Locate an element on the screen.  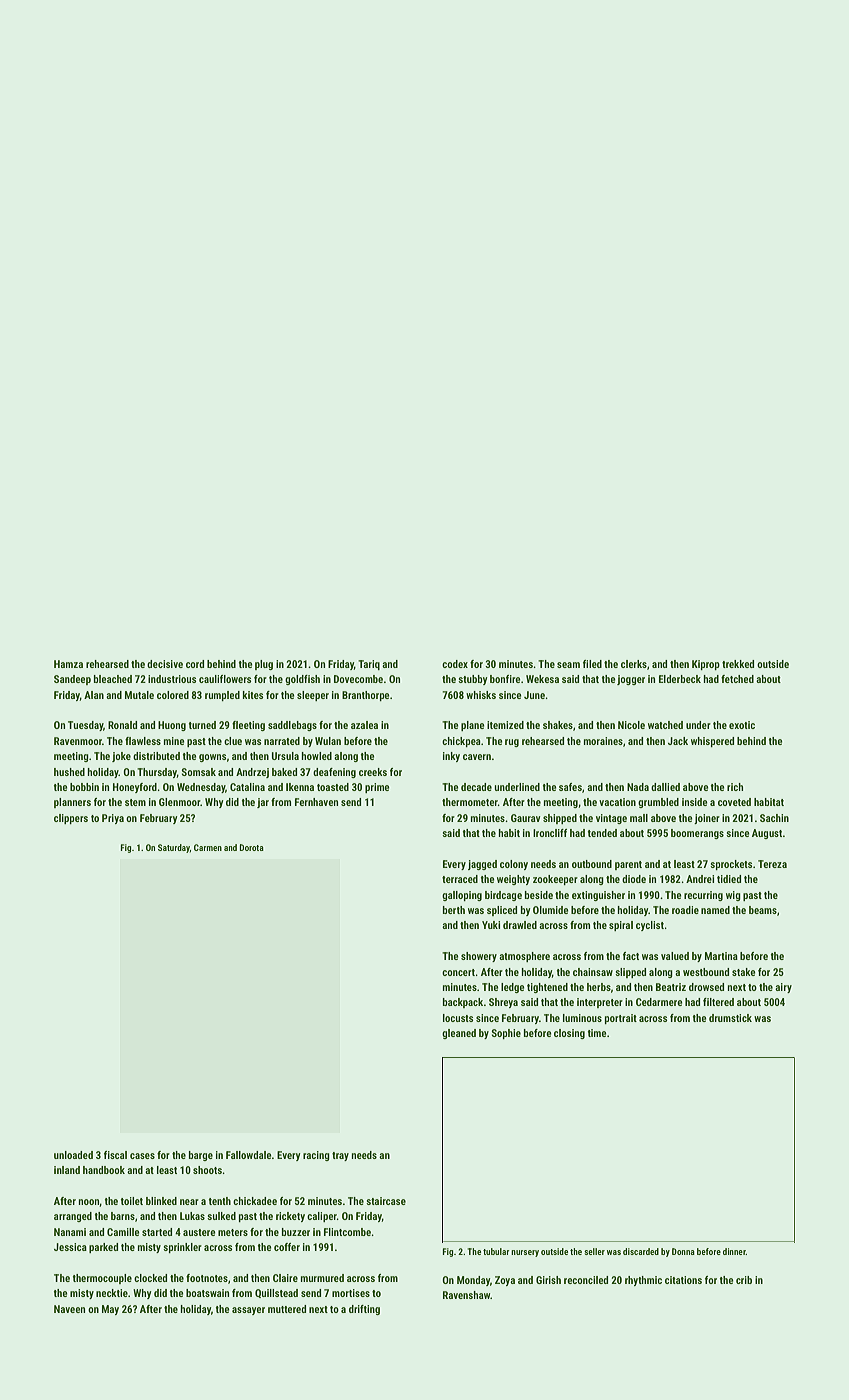
time is located at coordinates (597, 1033).
